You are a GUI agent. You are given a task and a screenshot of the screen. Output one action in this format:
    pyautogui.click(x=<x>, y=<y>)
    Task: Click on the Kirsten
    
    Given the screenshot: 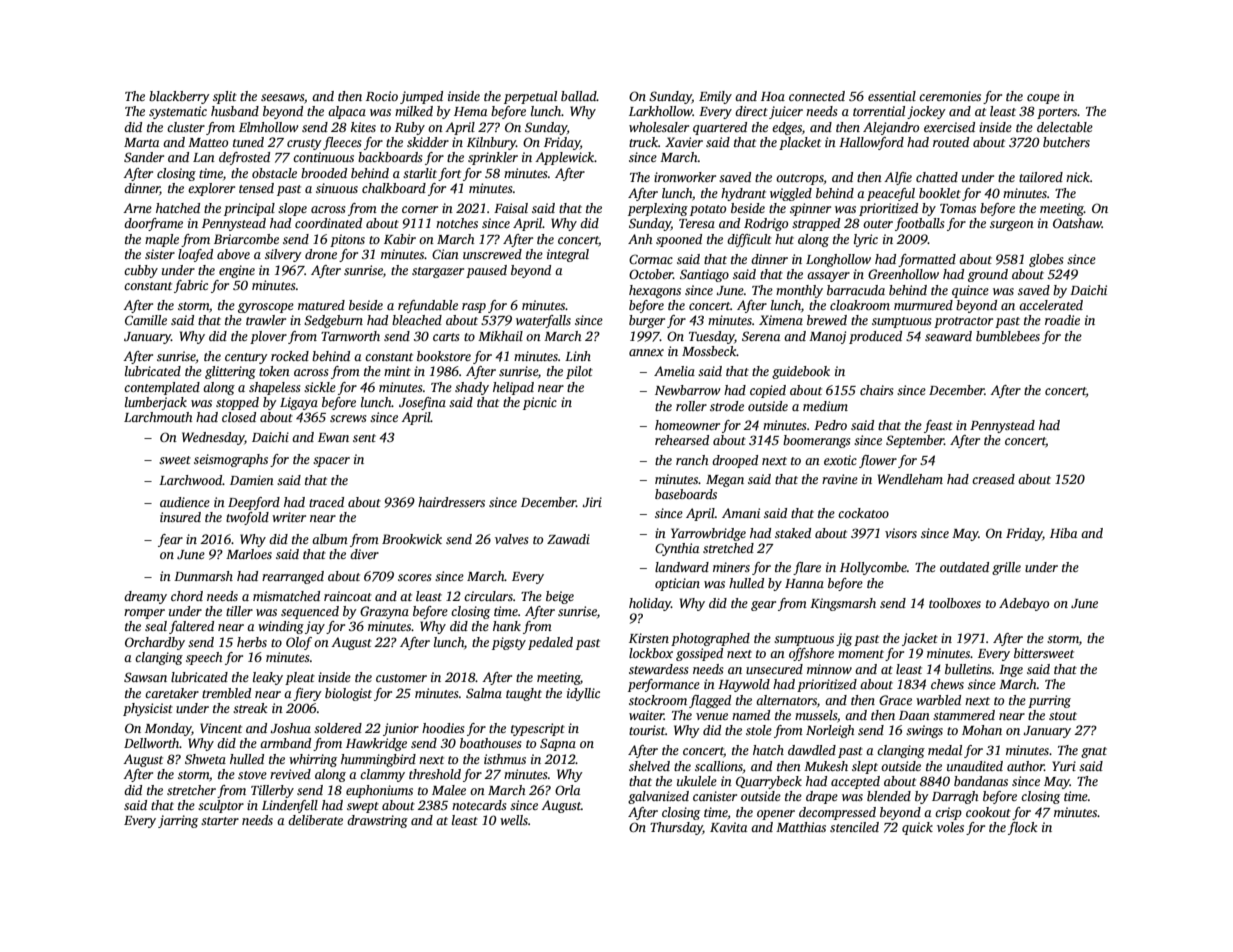 What is the action you would take?
    pyautogui.click(x=649, y=638)
